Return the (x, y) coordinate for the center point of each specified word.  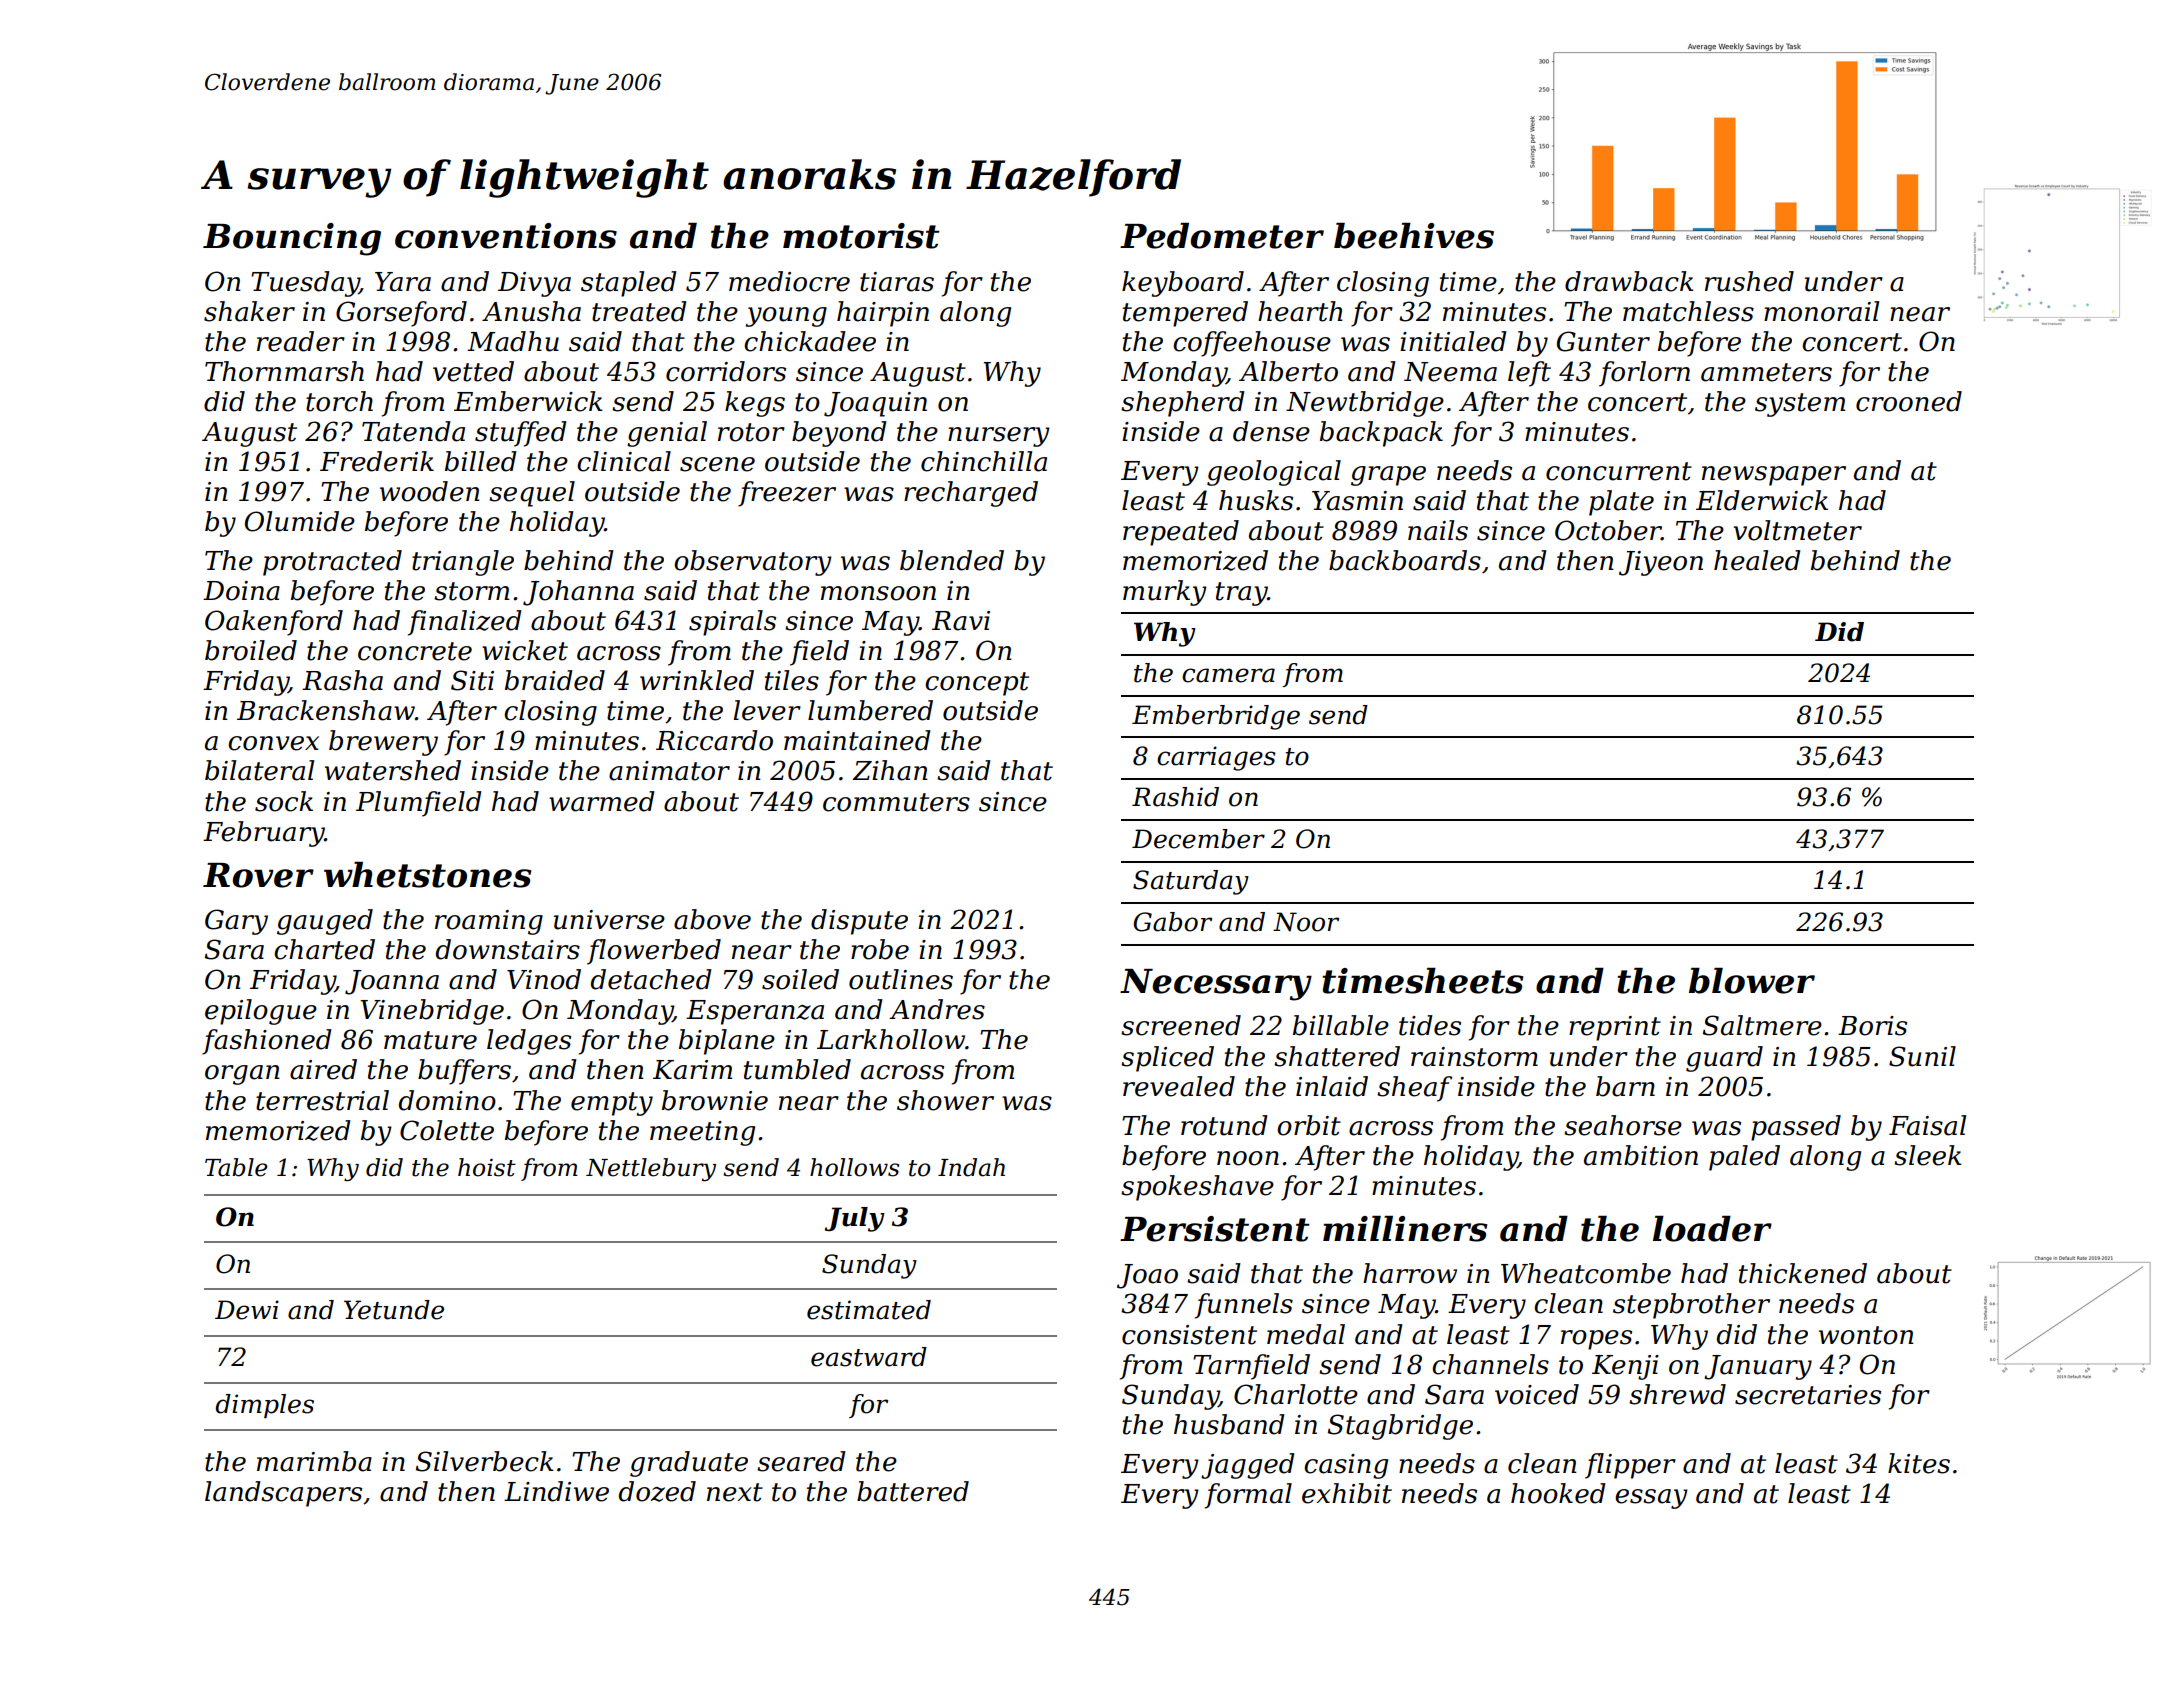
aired (323, 1069)
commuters (896, 802)
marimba (314, 1461)
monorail (1821, 311)
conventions (506, 236)
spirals (732, 623)
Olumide (300, 521)
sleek (1928, 1155)
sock (284, 801)
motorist (861, 236)
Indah (971, 1167)
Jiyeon (1661, 563)
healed (1757, 560)
